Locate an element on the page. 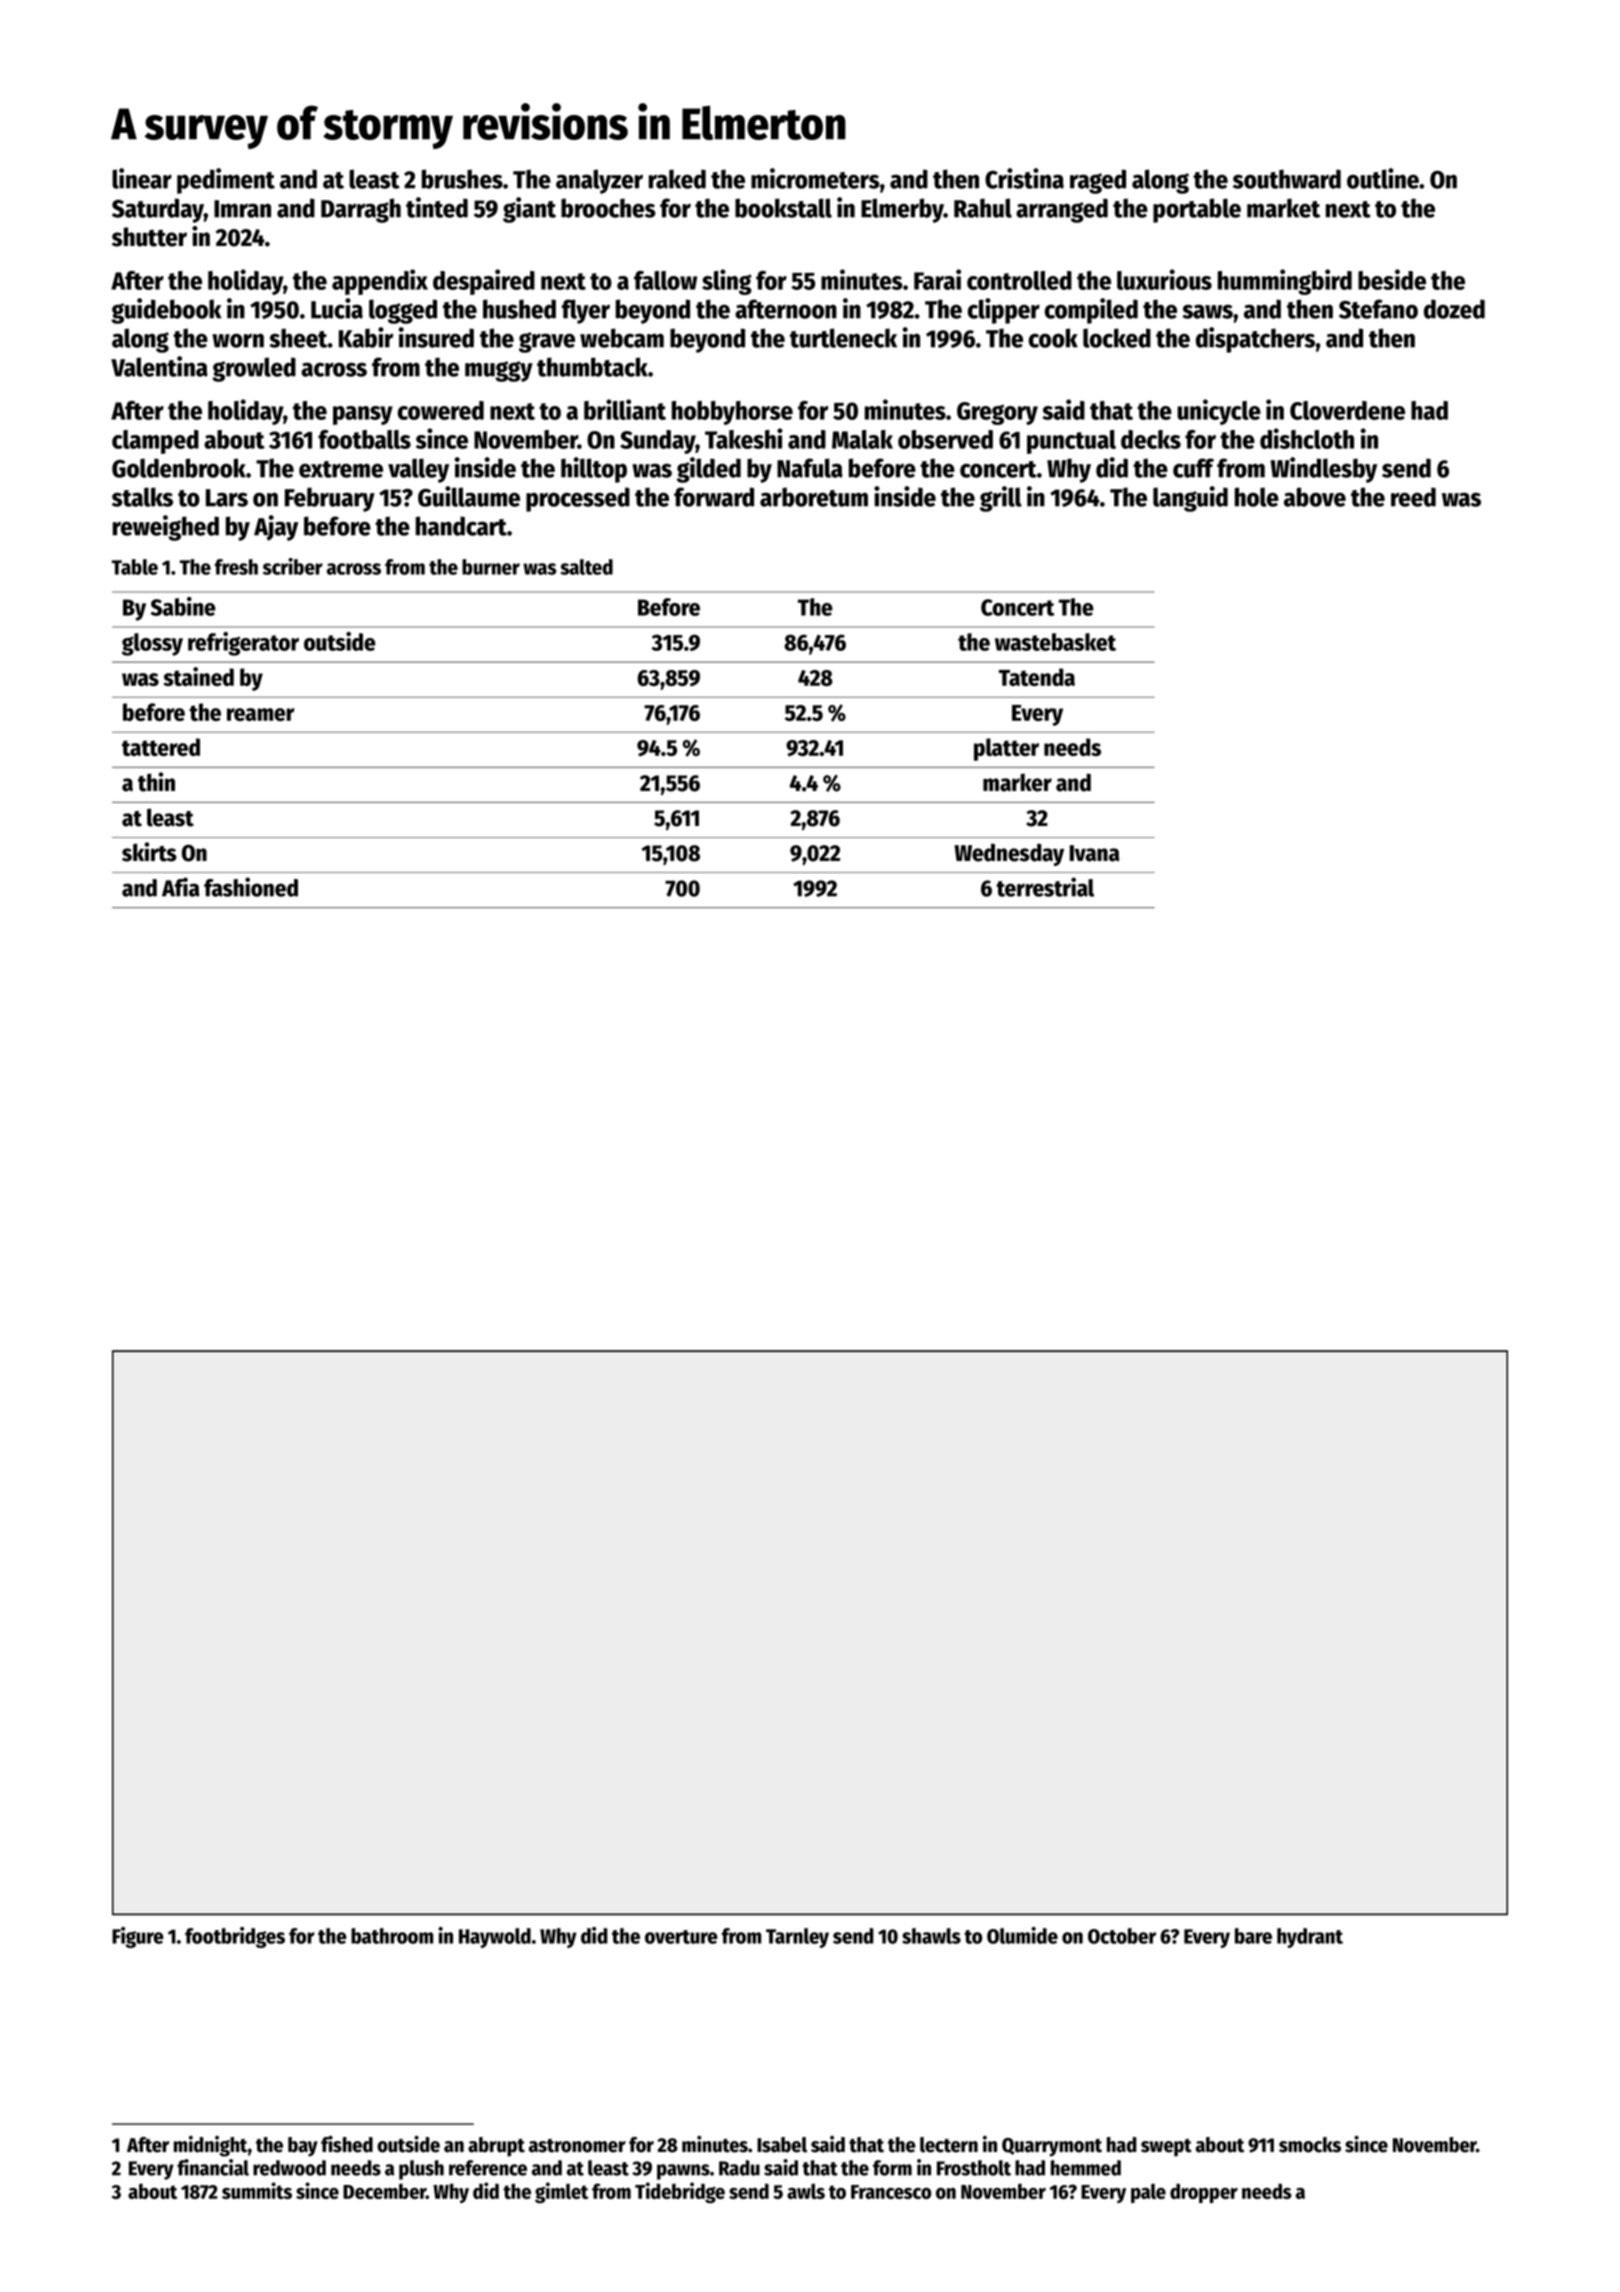  hydrant is located at coordinates (1310, 1938).
